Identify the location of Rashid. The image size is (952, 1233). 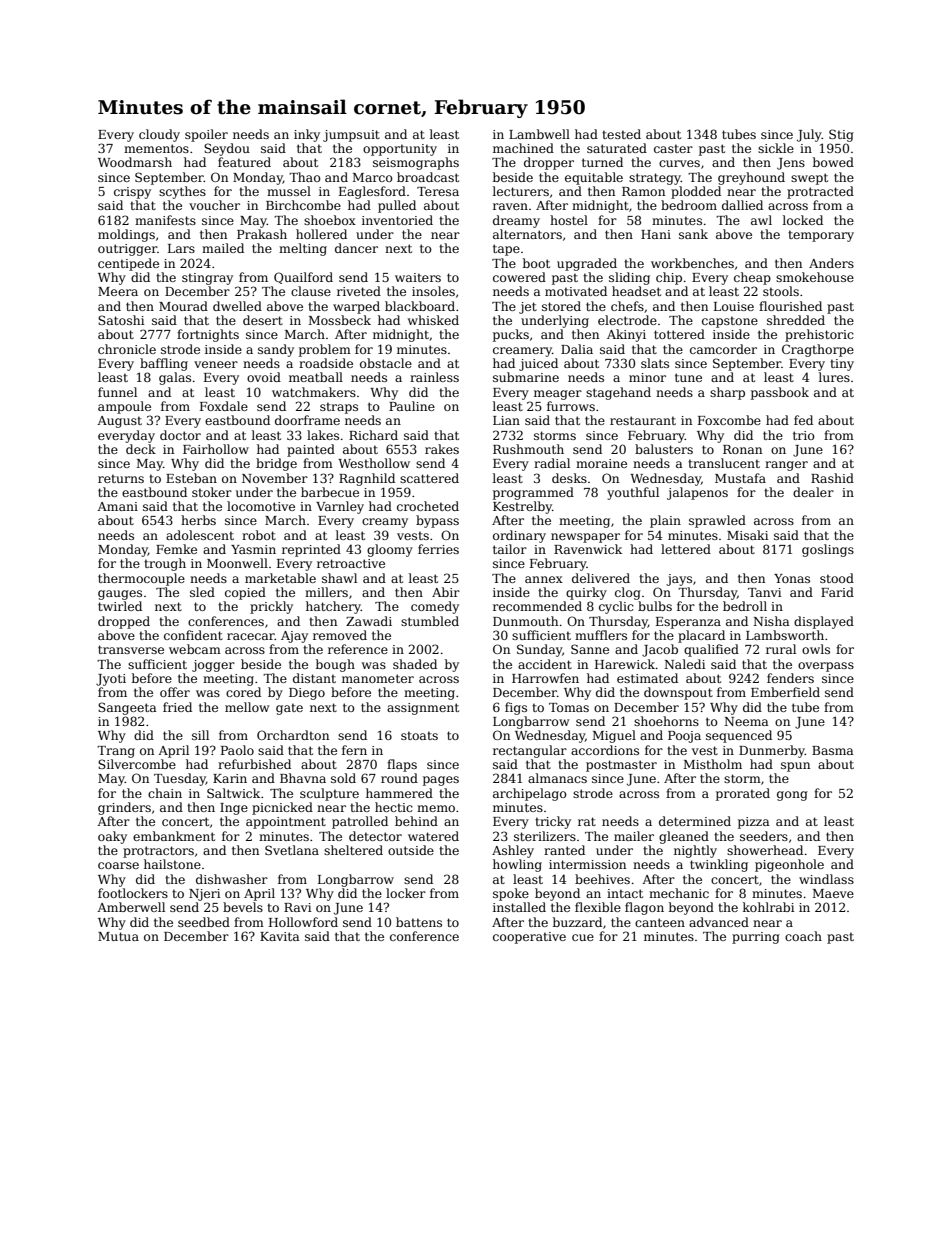
(832, 478).
